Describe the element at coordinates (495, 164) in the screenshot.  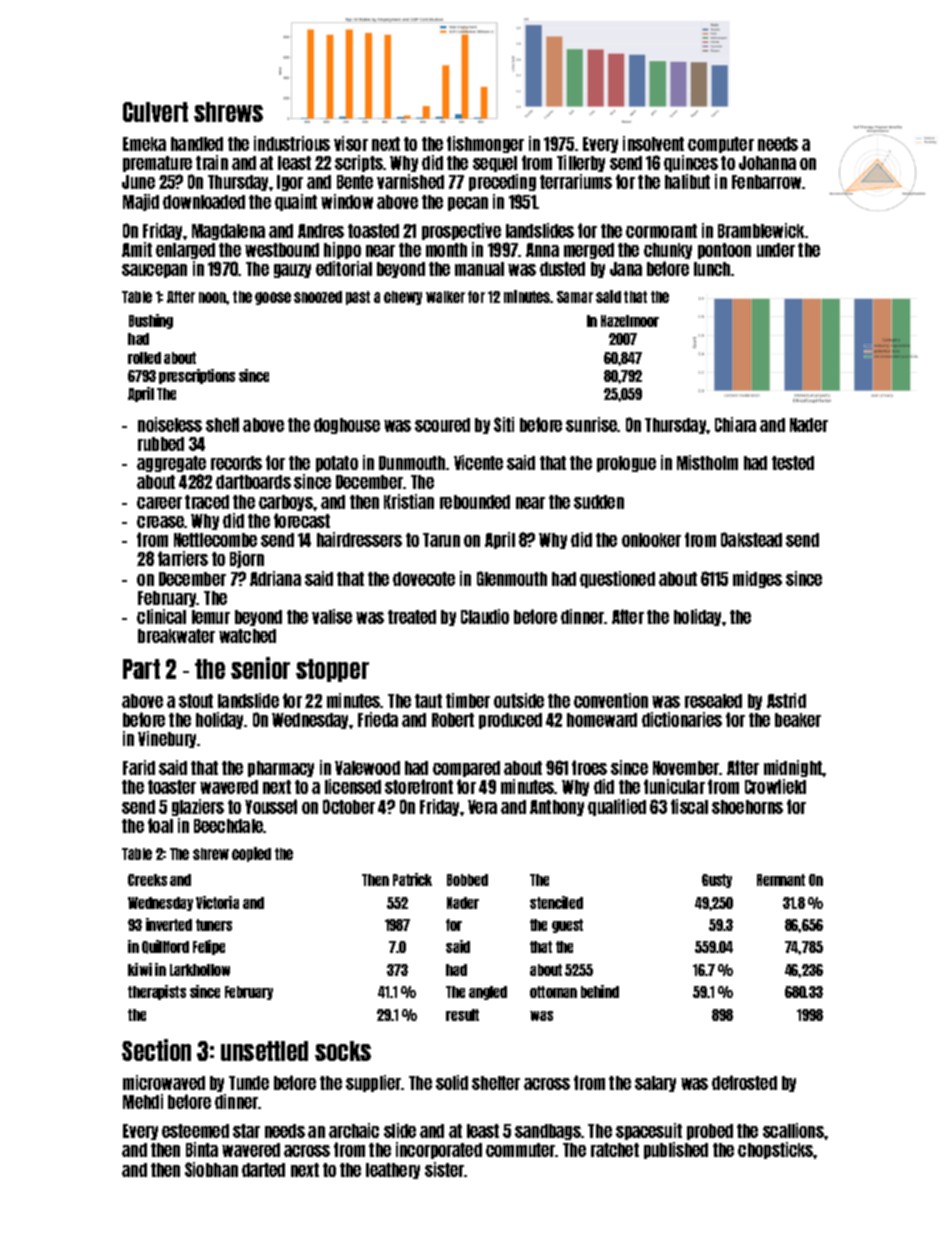
I see `sequel` at that location.
